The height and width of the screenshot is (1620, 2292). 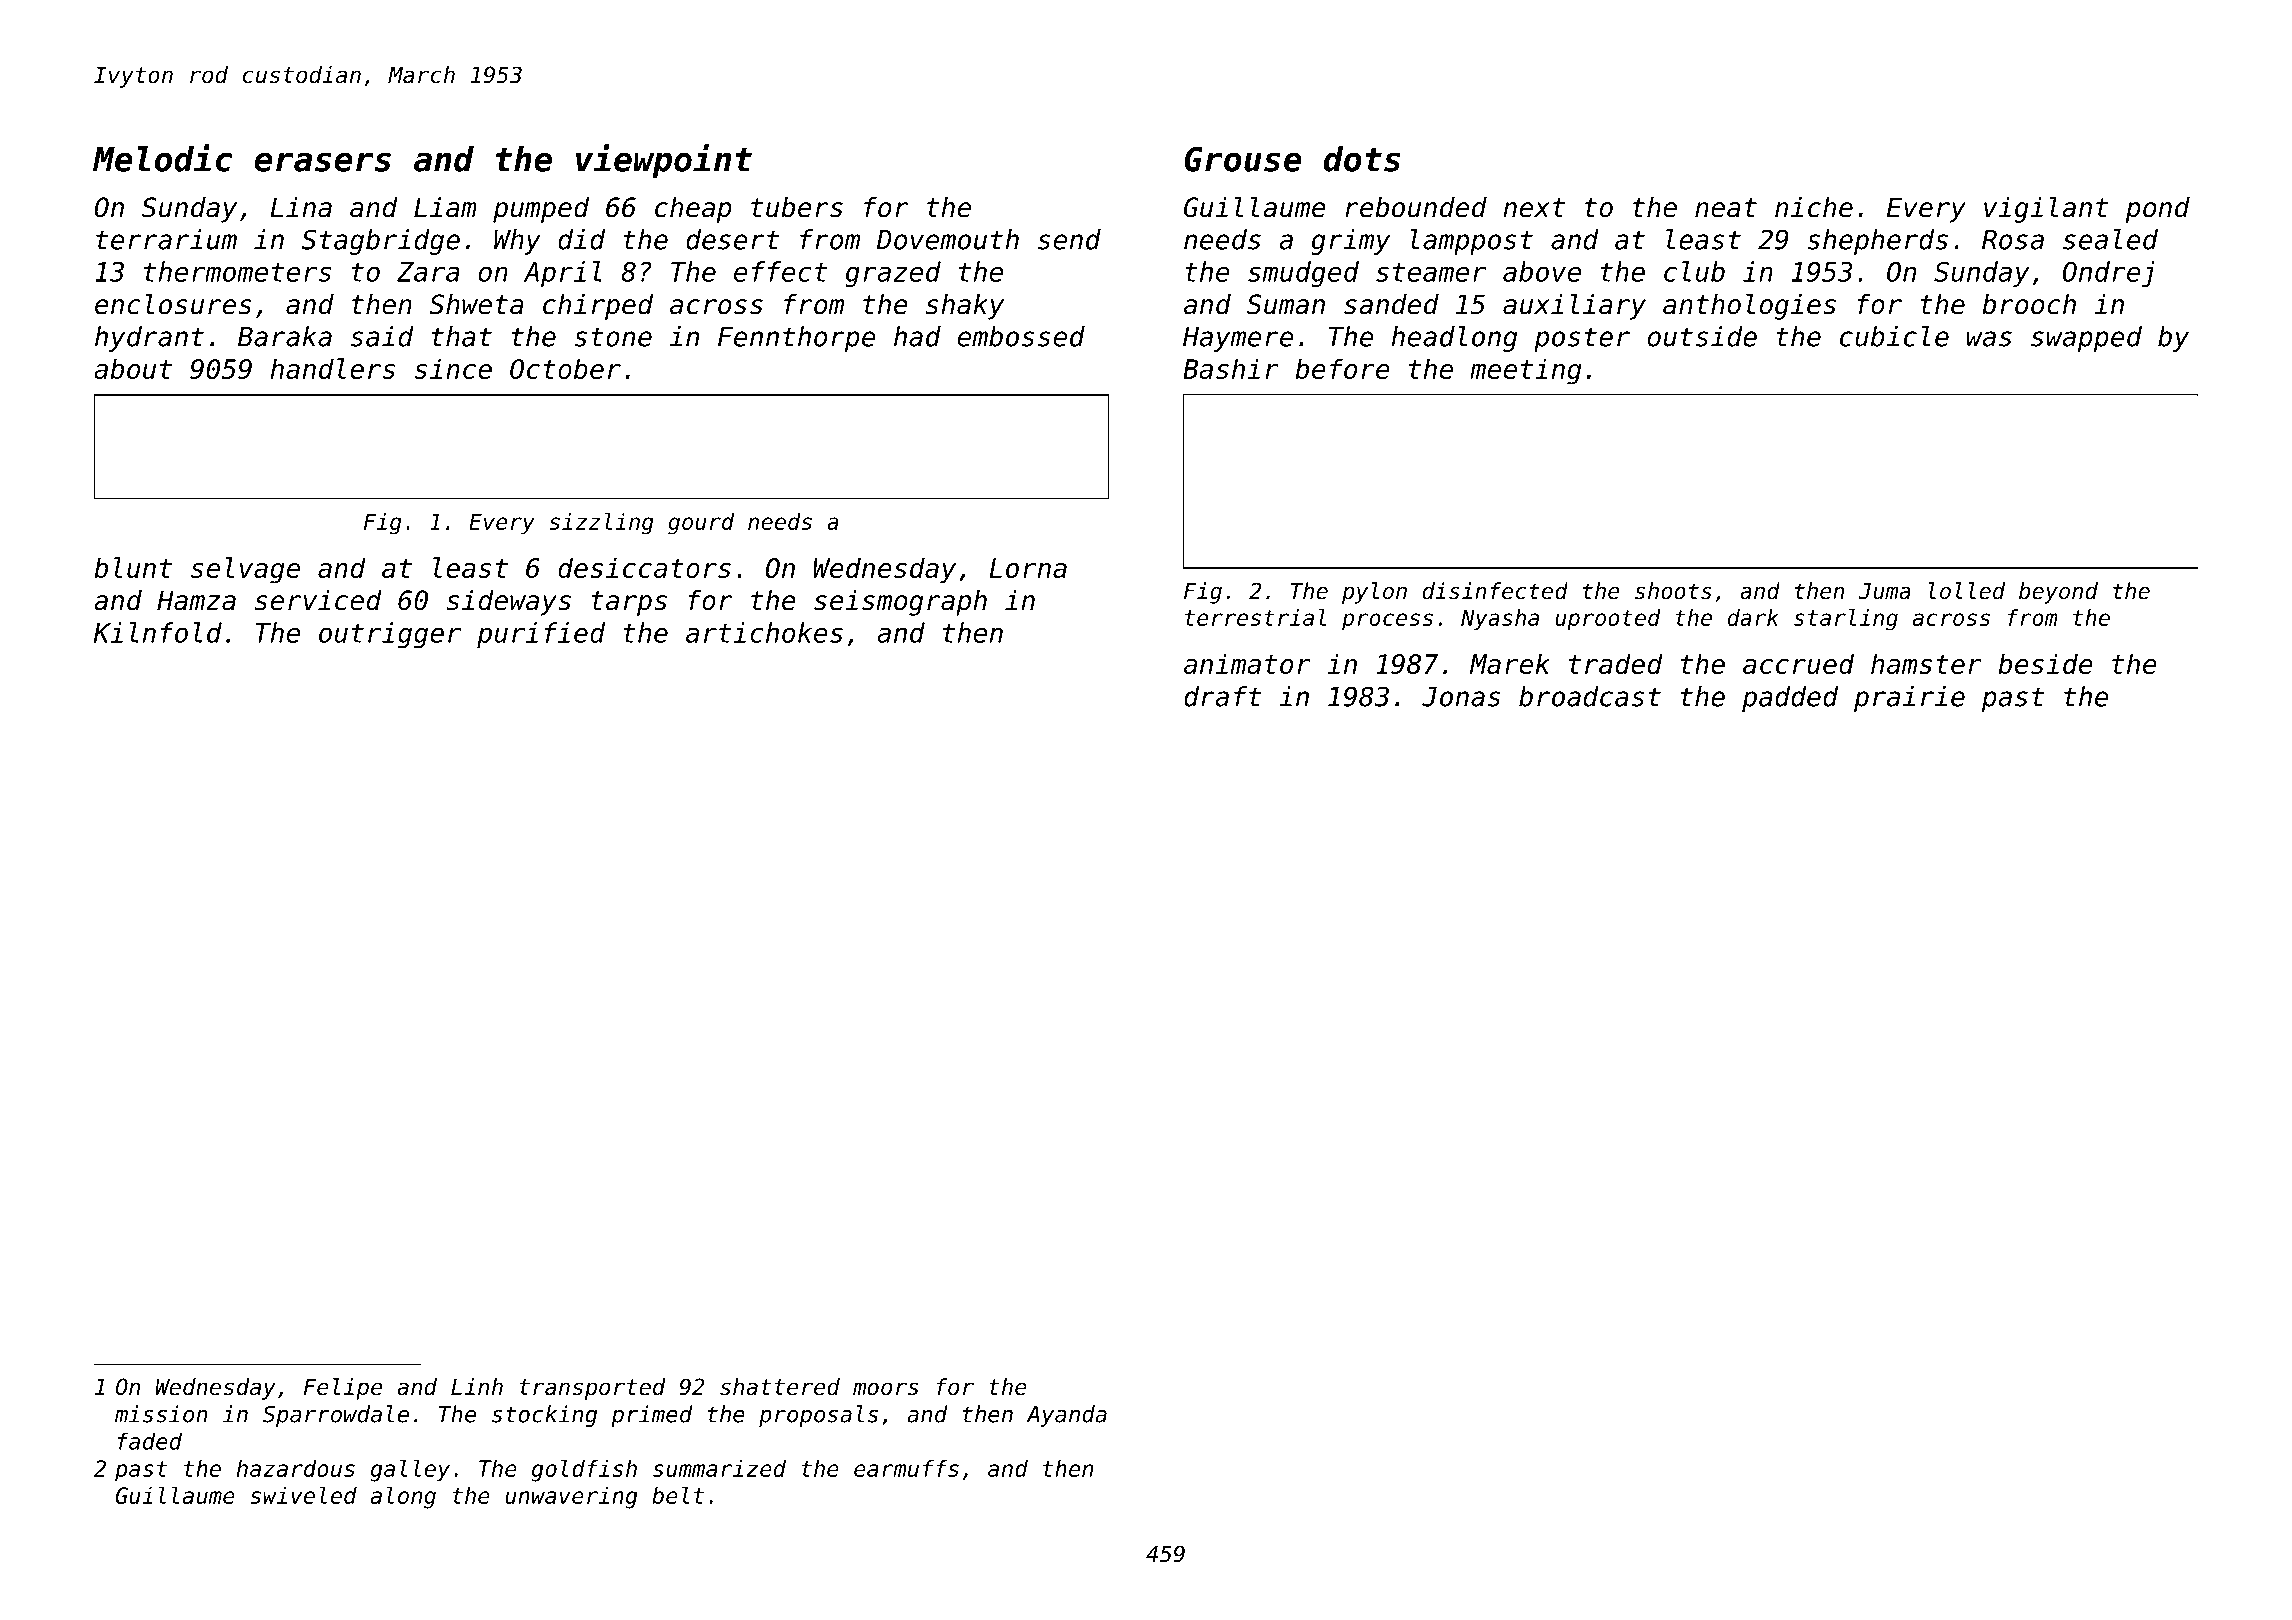 I want to click on Jonas, so click(x=1461, y=697).
